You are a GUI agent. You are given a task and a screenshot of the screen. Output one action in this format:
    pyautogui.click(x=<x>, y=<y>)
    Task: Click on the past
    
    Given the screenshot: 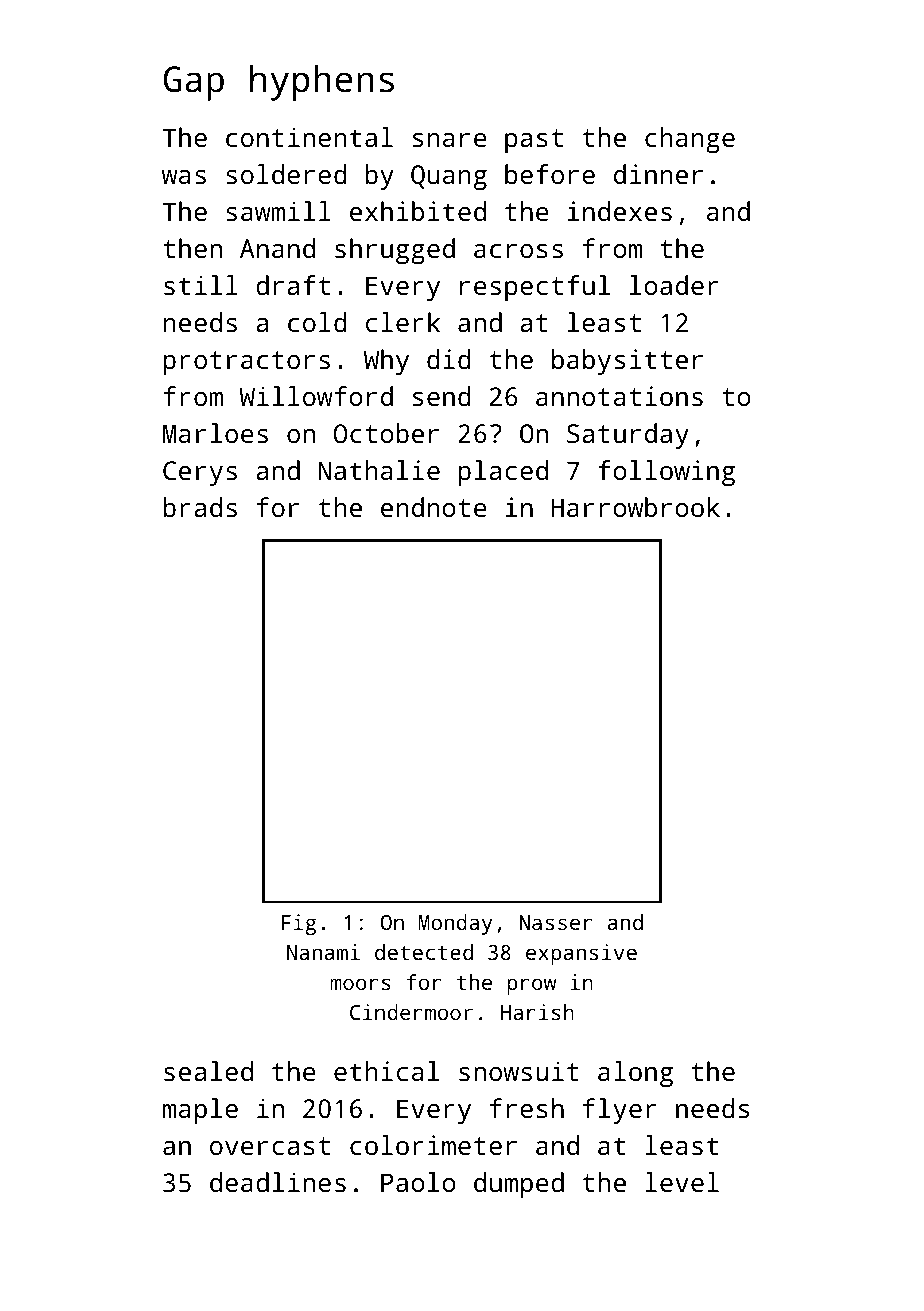 What is the action you would take?
    pyautogui.click(x=534, y=141)
